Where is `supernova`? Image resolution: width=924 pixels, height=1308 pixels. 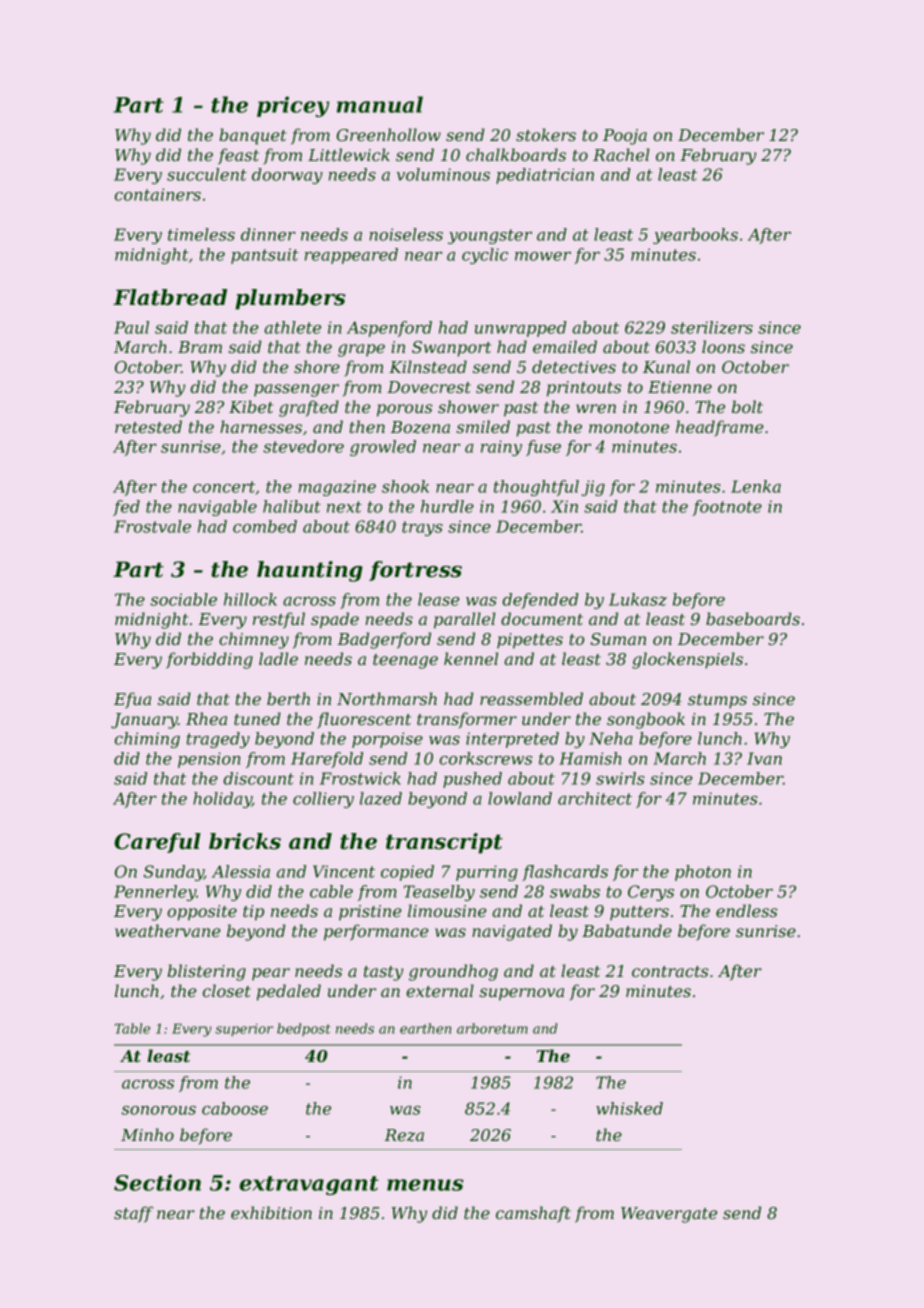 supernova is located at coordinates (522, 994).
